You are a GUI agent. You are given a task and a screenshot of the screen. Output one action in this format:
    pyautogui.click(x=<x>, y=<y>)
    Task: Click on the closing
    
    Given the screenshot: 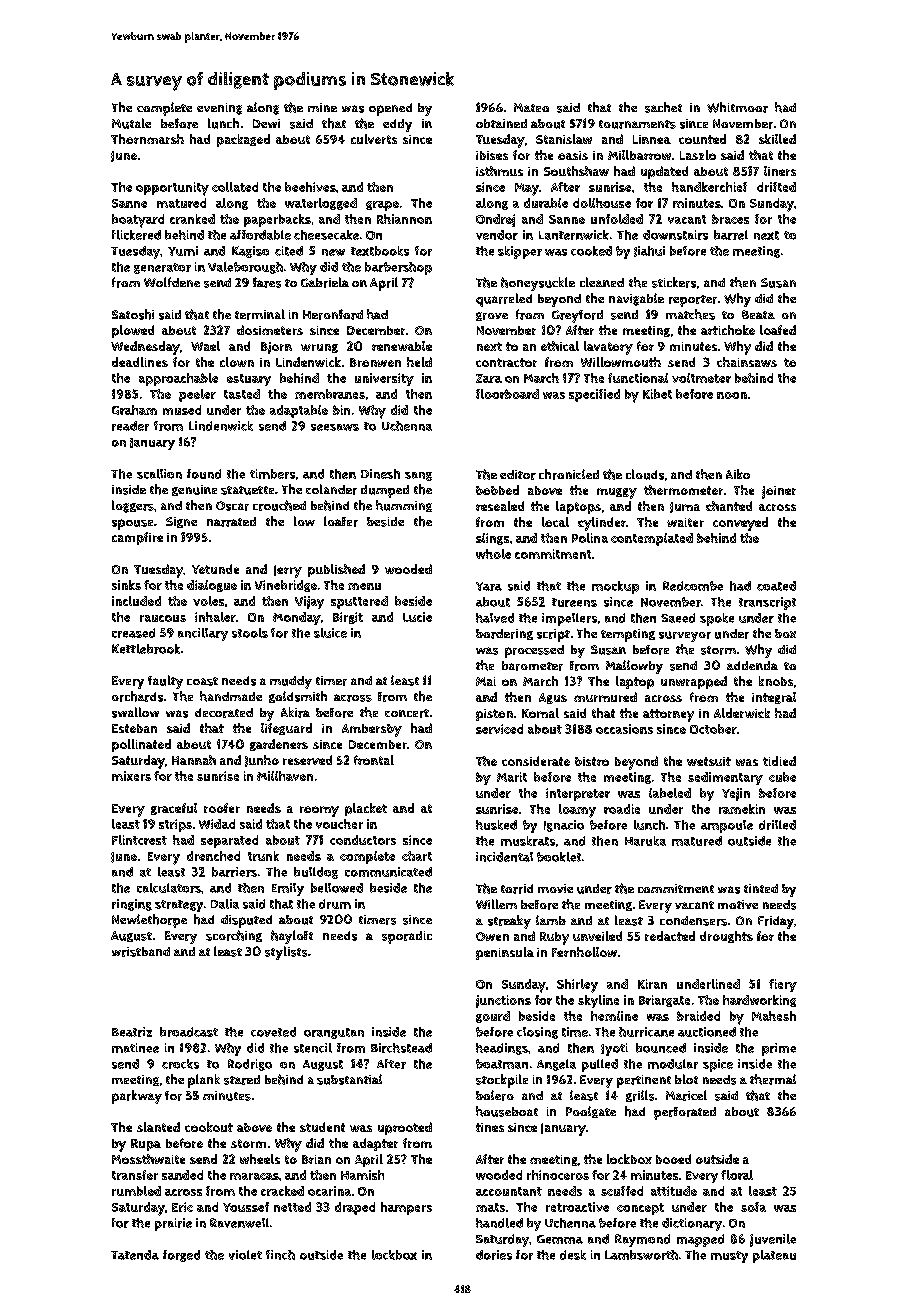 What is the action you would take?
    pyautogui.click(x=537, y=1033)
